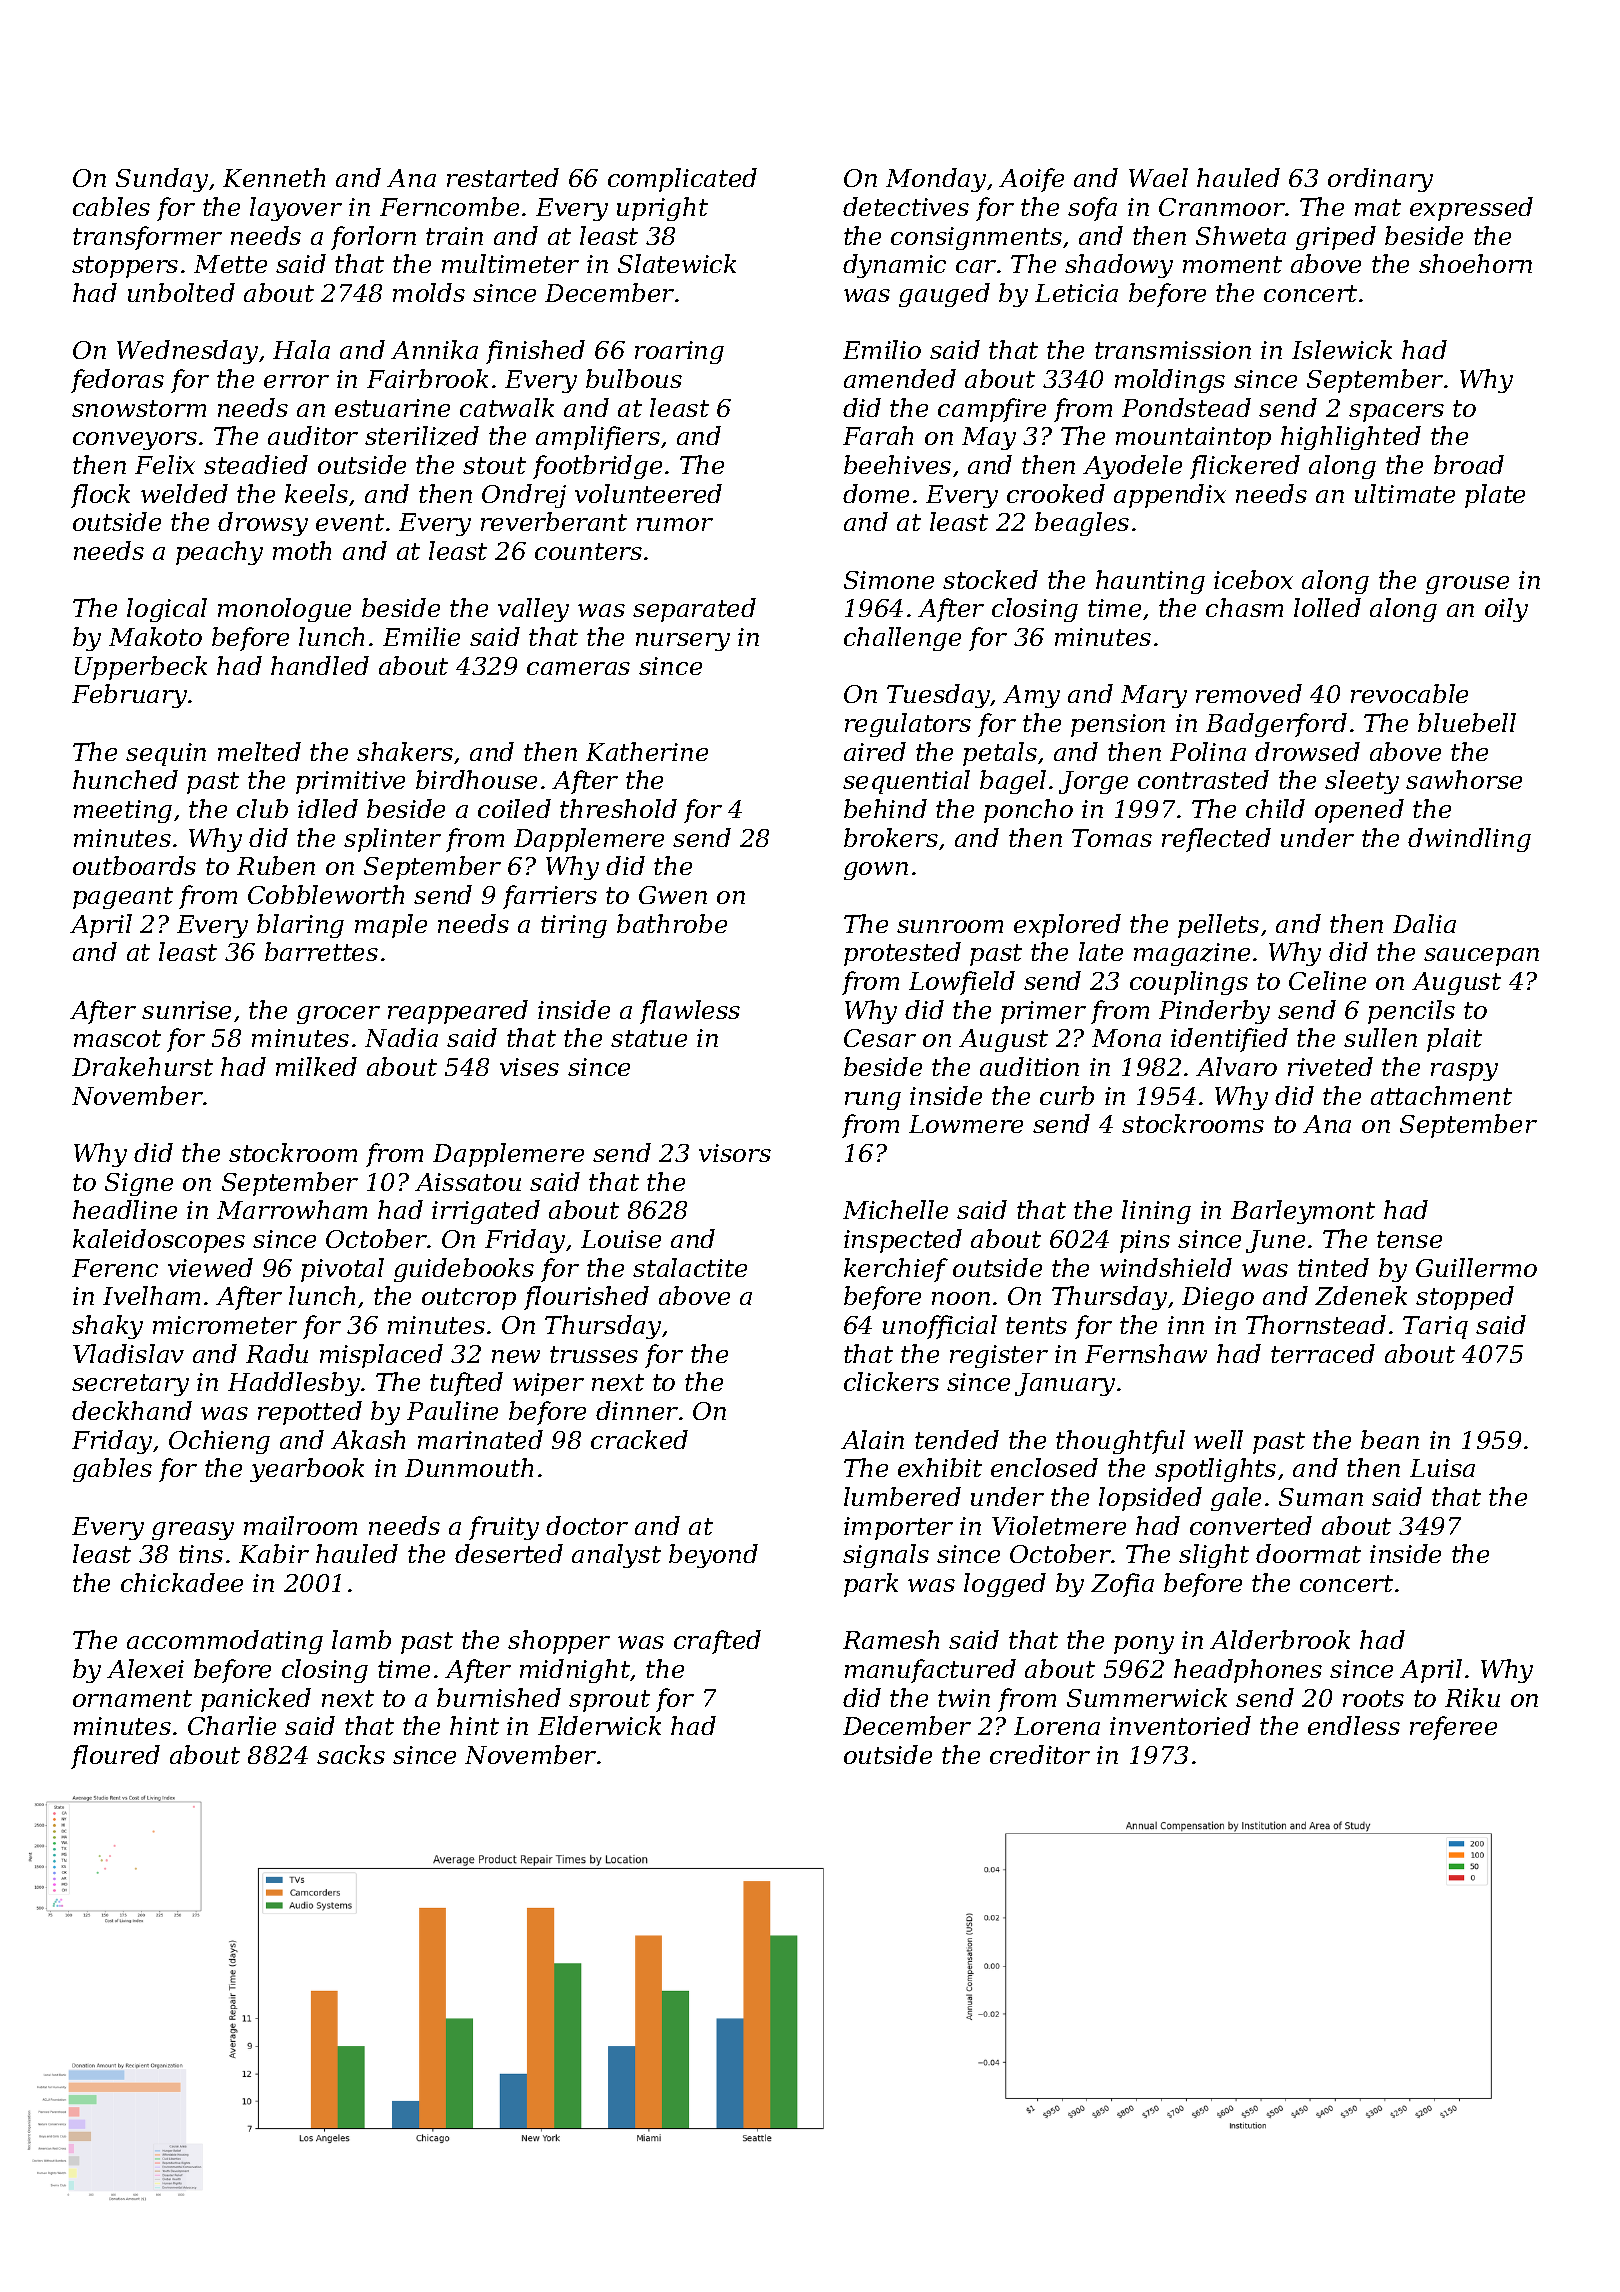  I want to click on tents, so click(1036, 1325).
